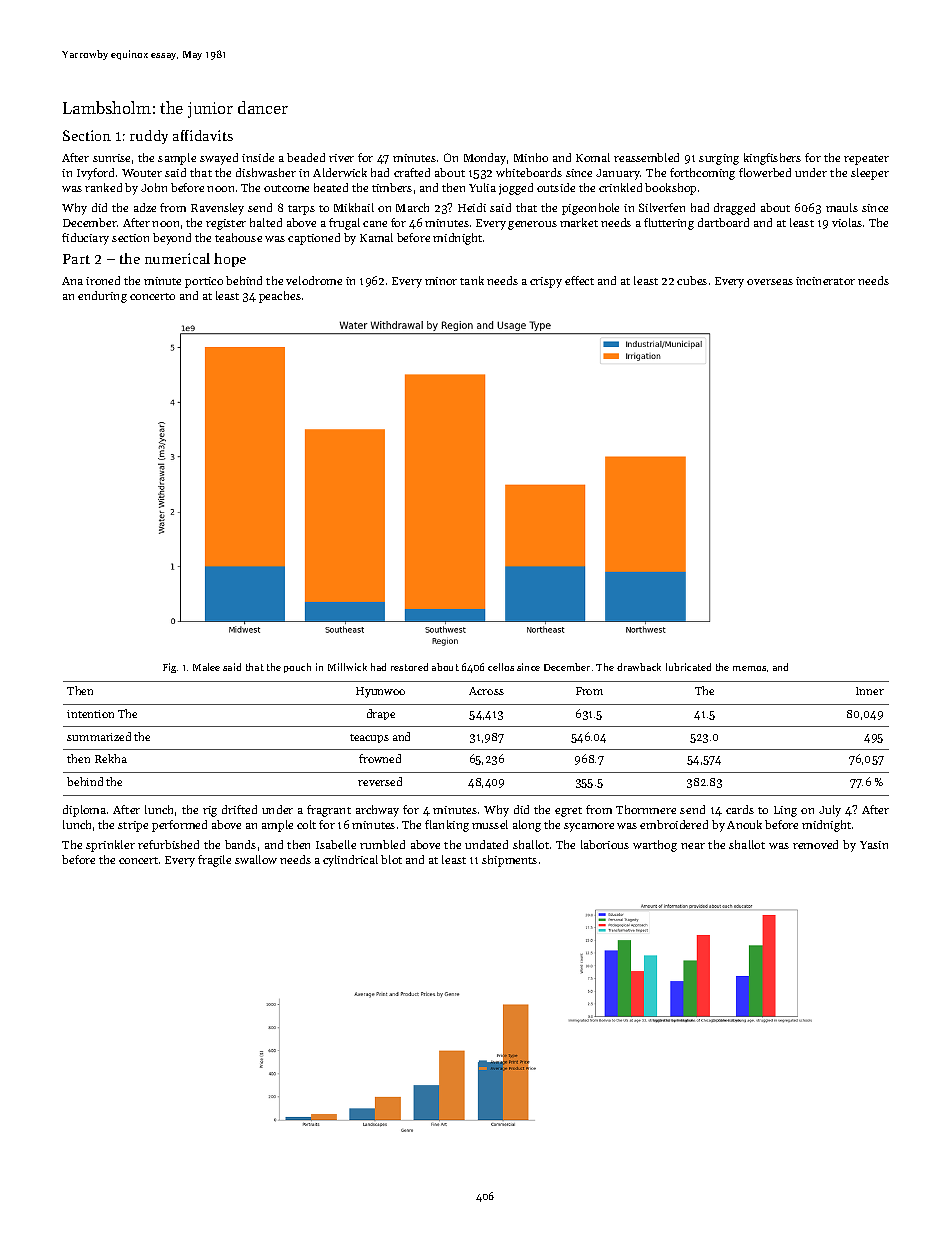 The width and height of the screenshot is (952, 1233). Describe the element at coordinates (531, 157) in the screenshot. I see `Minho` at that location.
